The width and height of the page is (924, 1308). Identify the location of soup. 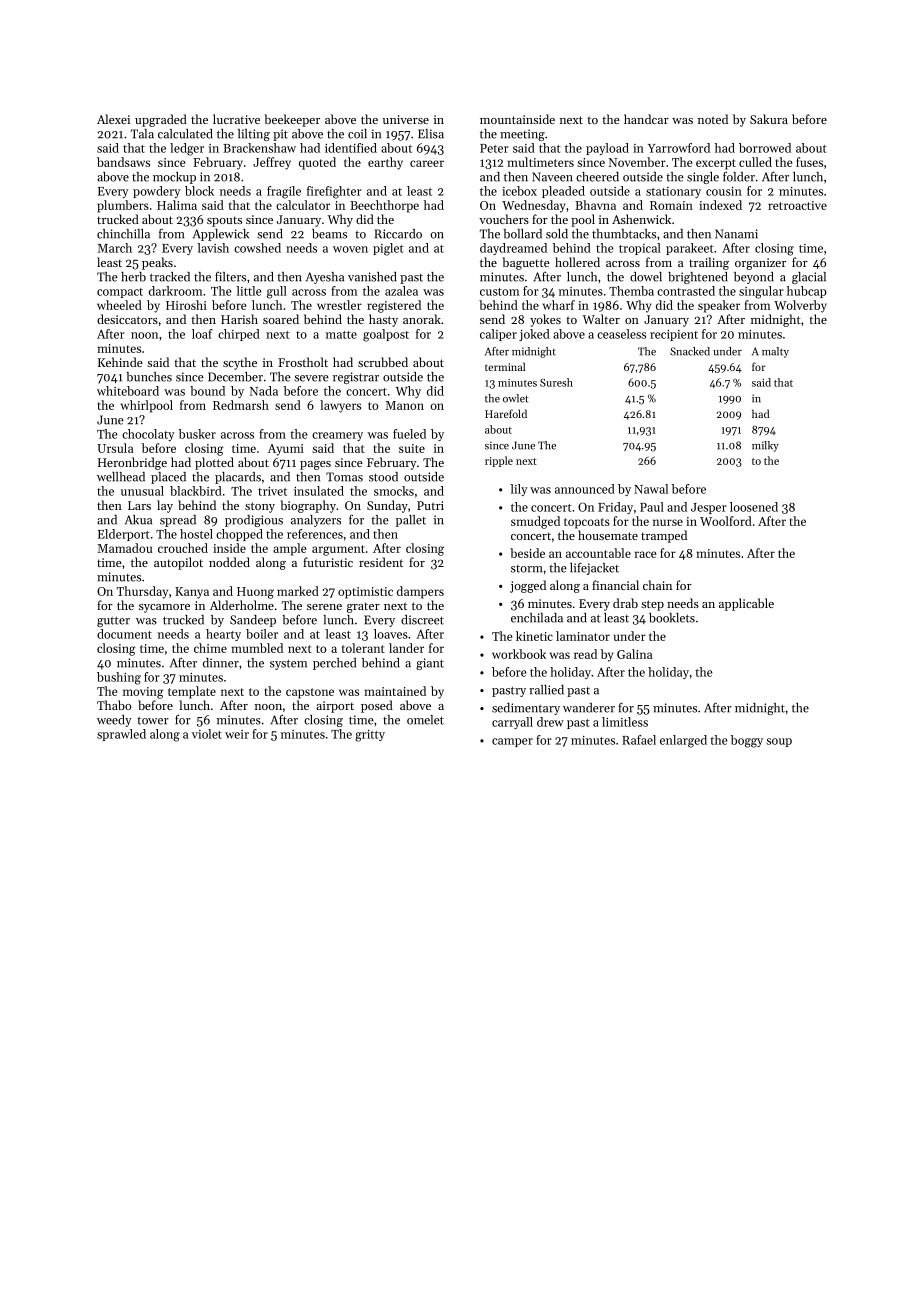
(779, 742).
